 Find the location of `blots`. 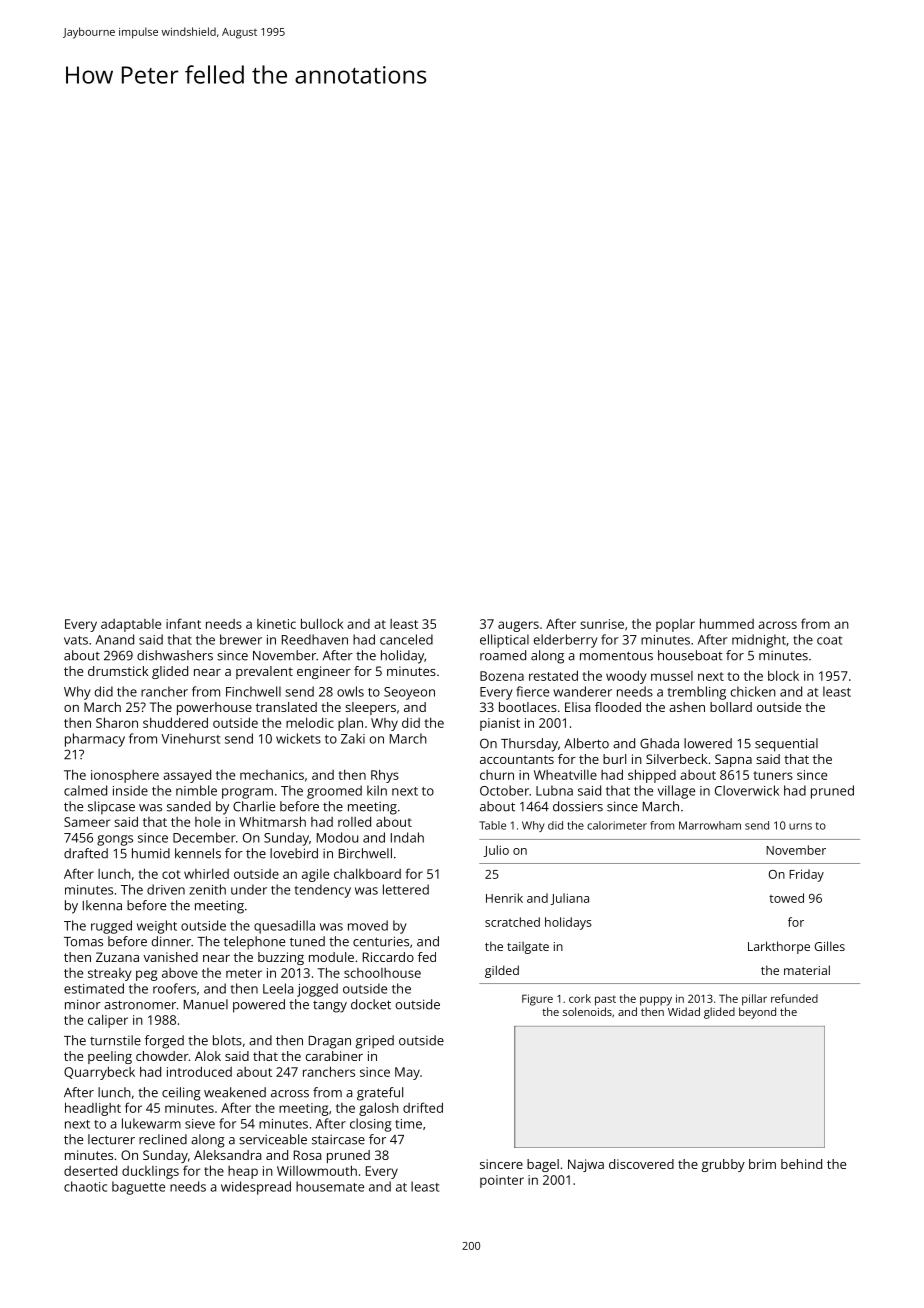

blots is located at coordinates (227, 1040).
